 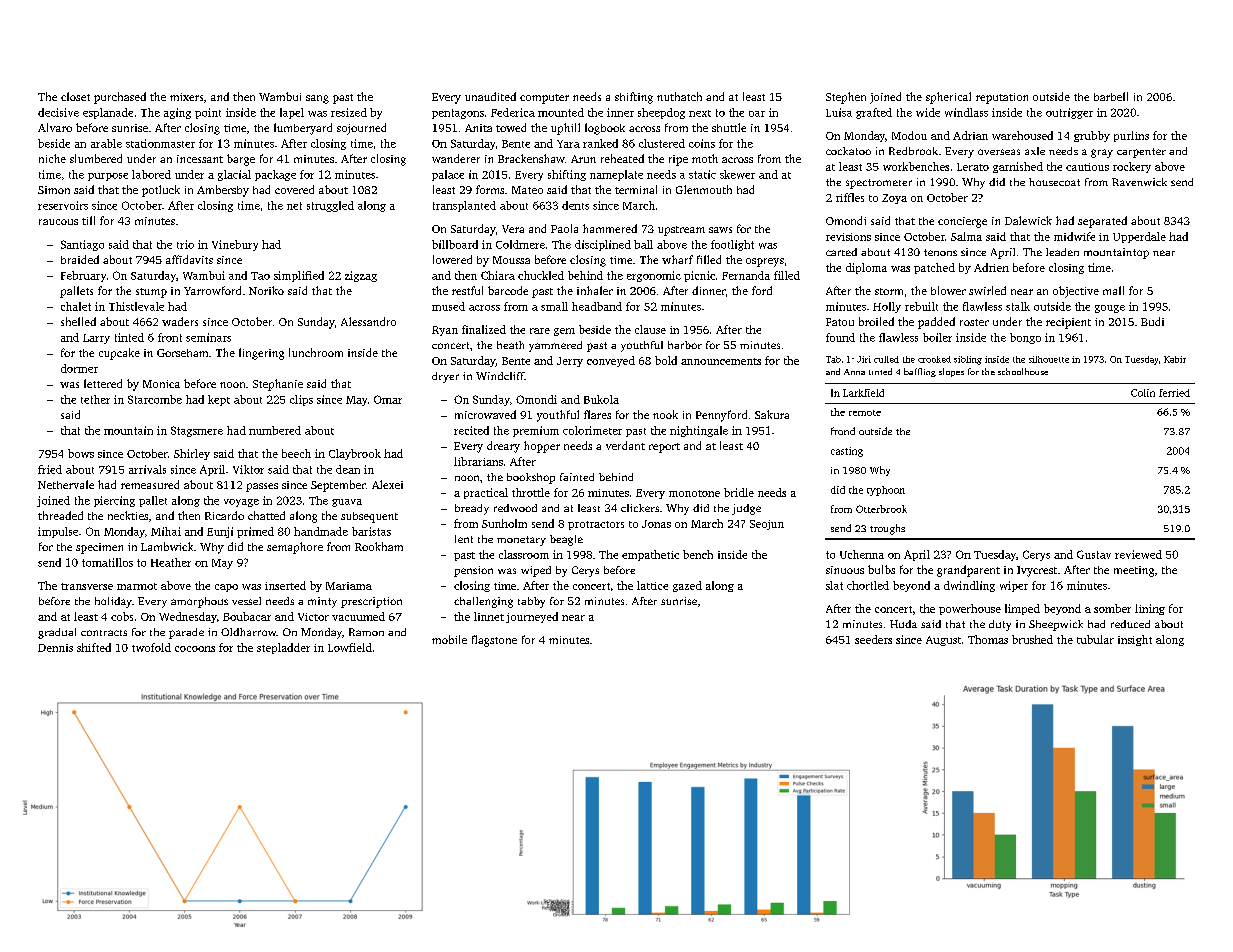 I want to click on struggled, so click(x=330, y=206).
